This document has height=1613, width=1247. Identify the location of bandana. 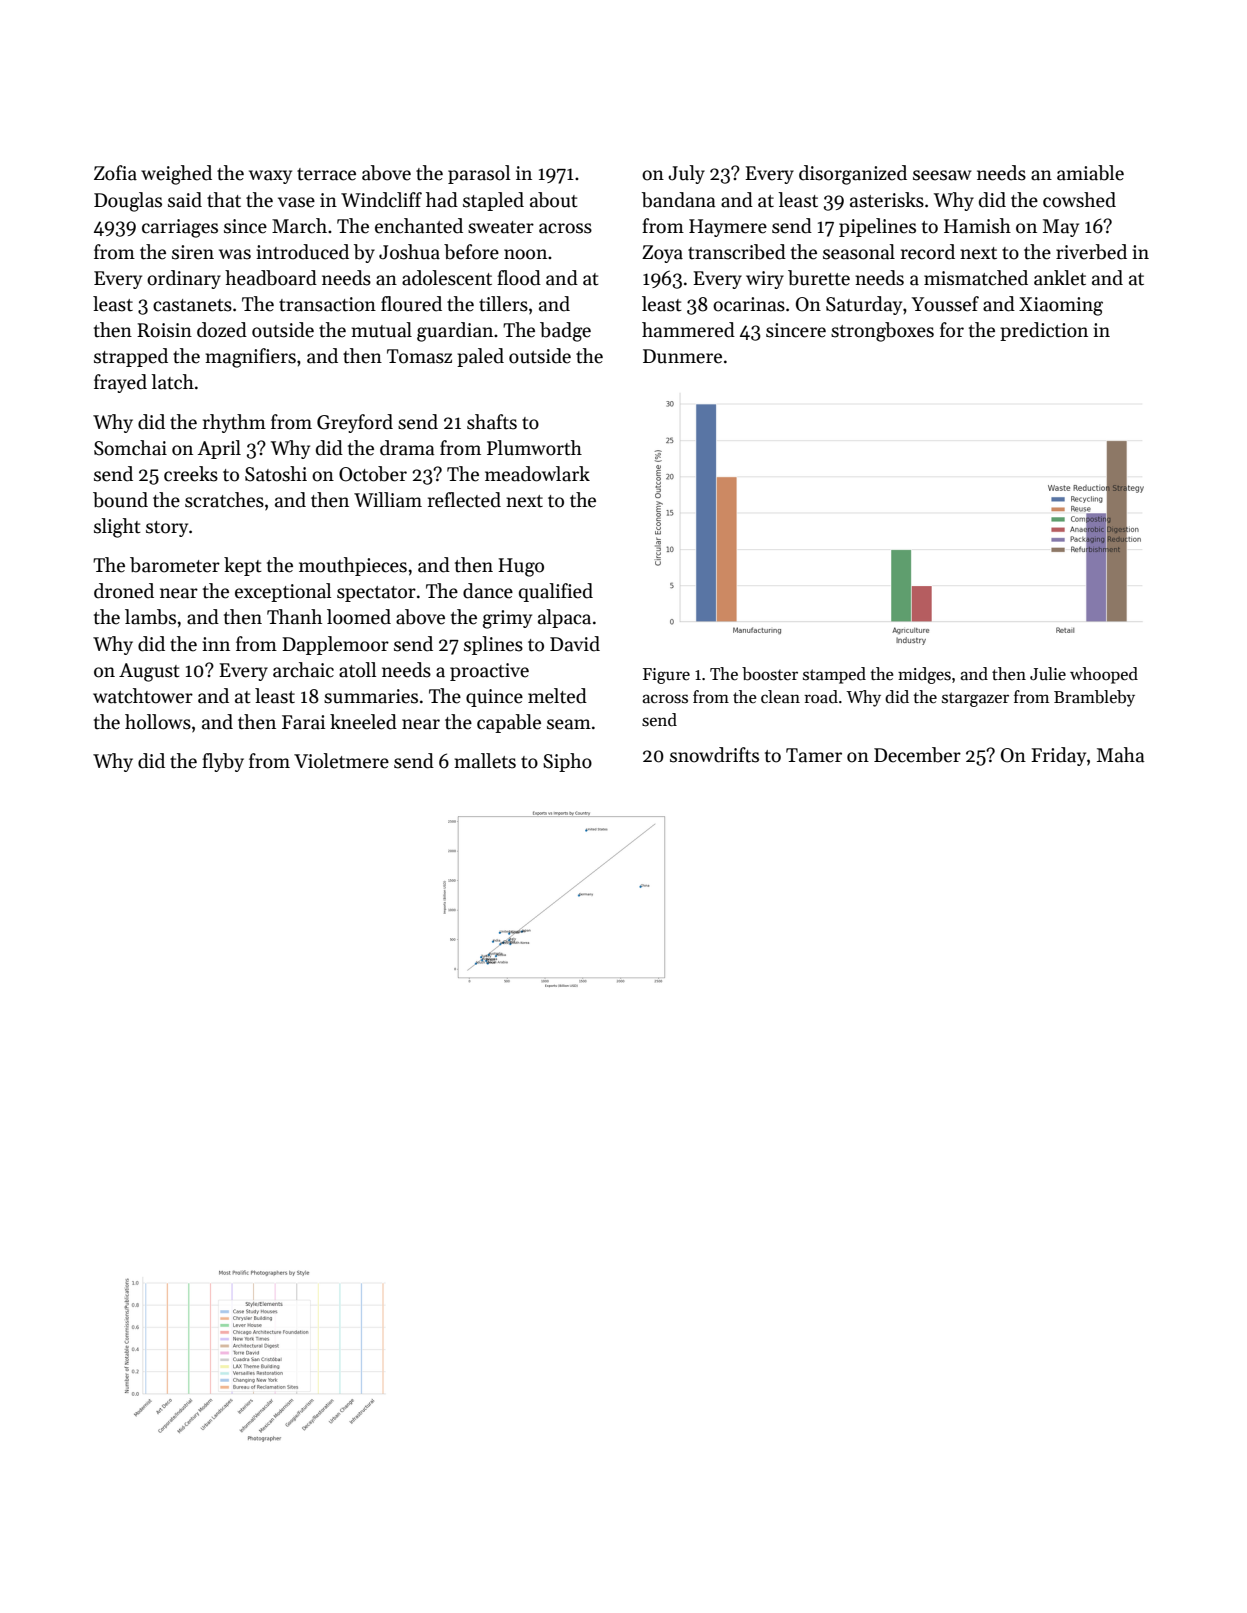
(679, 200).
